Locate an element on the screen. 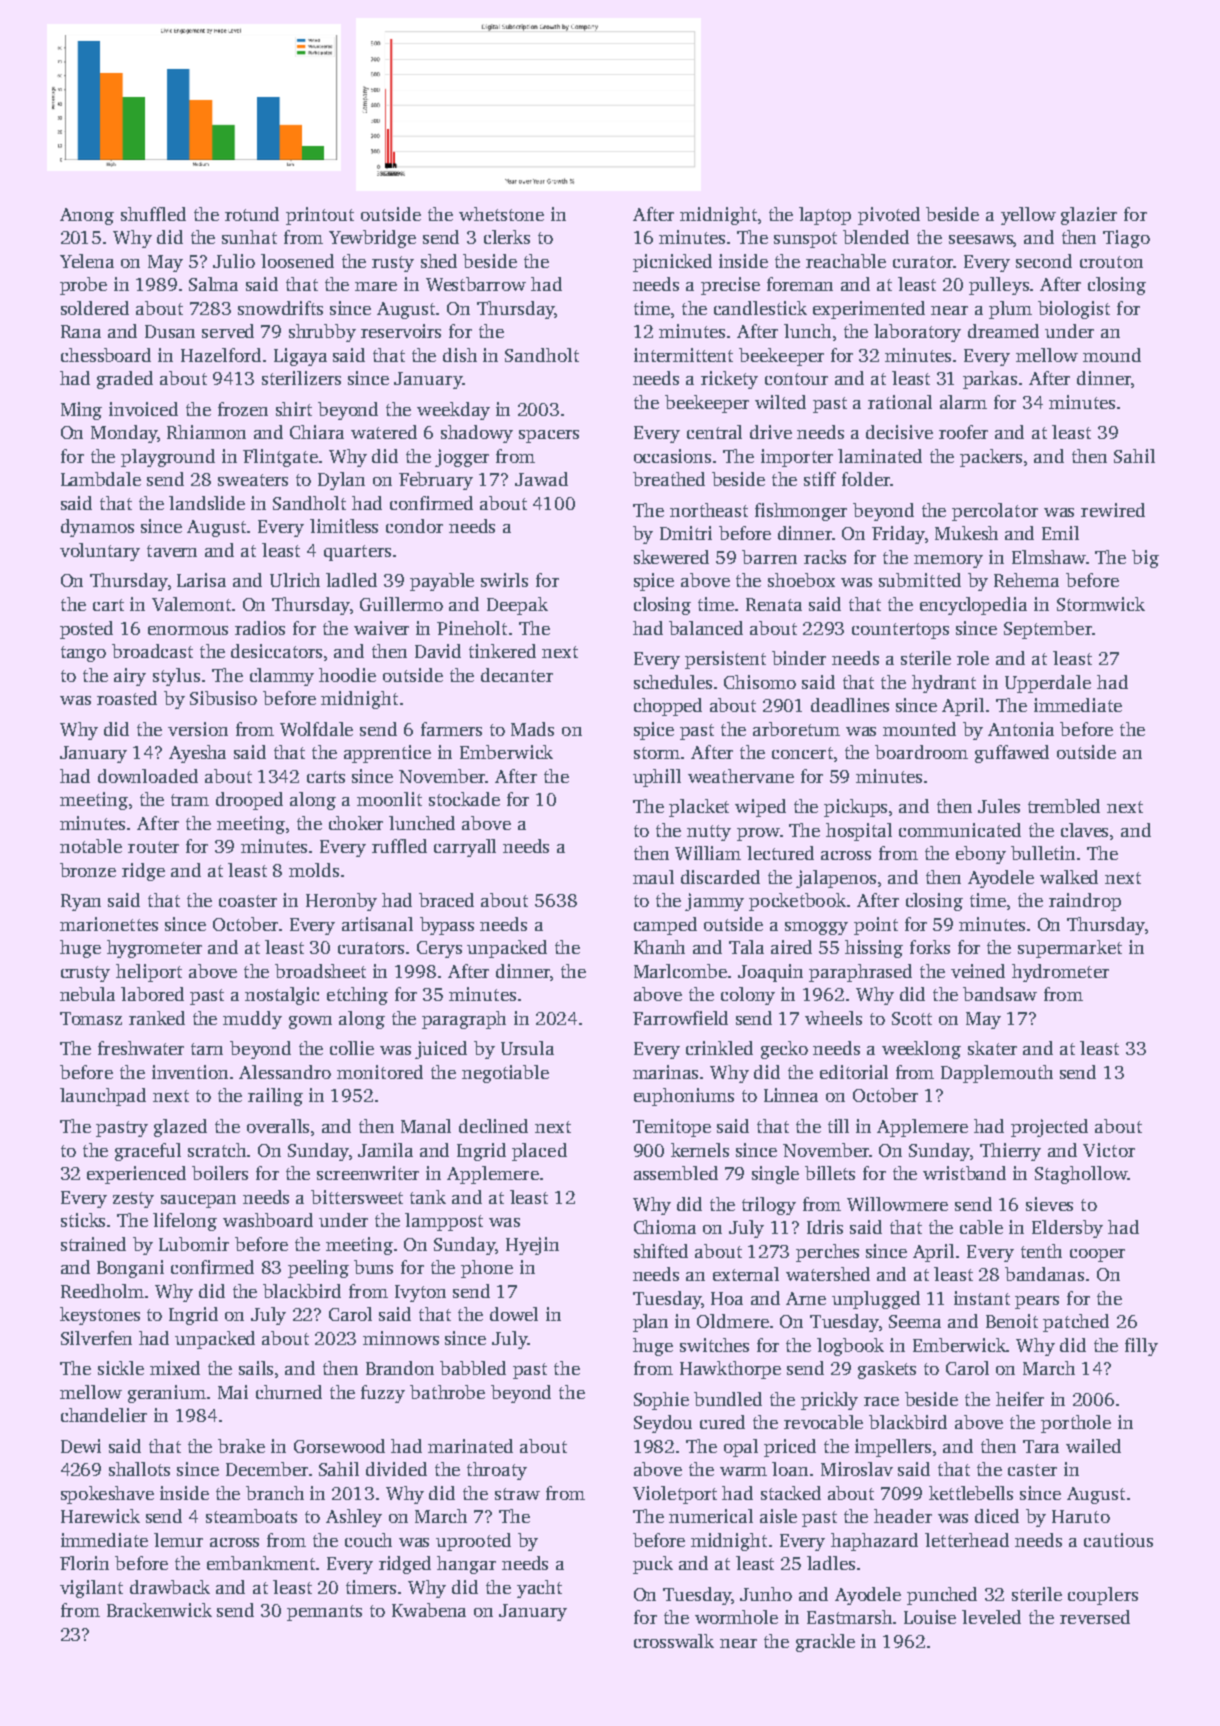 The image size is (1220, 1726). Deepak is located at coordinates (517, 606).
